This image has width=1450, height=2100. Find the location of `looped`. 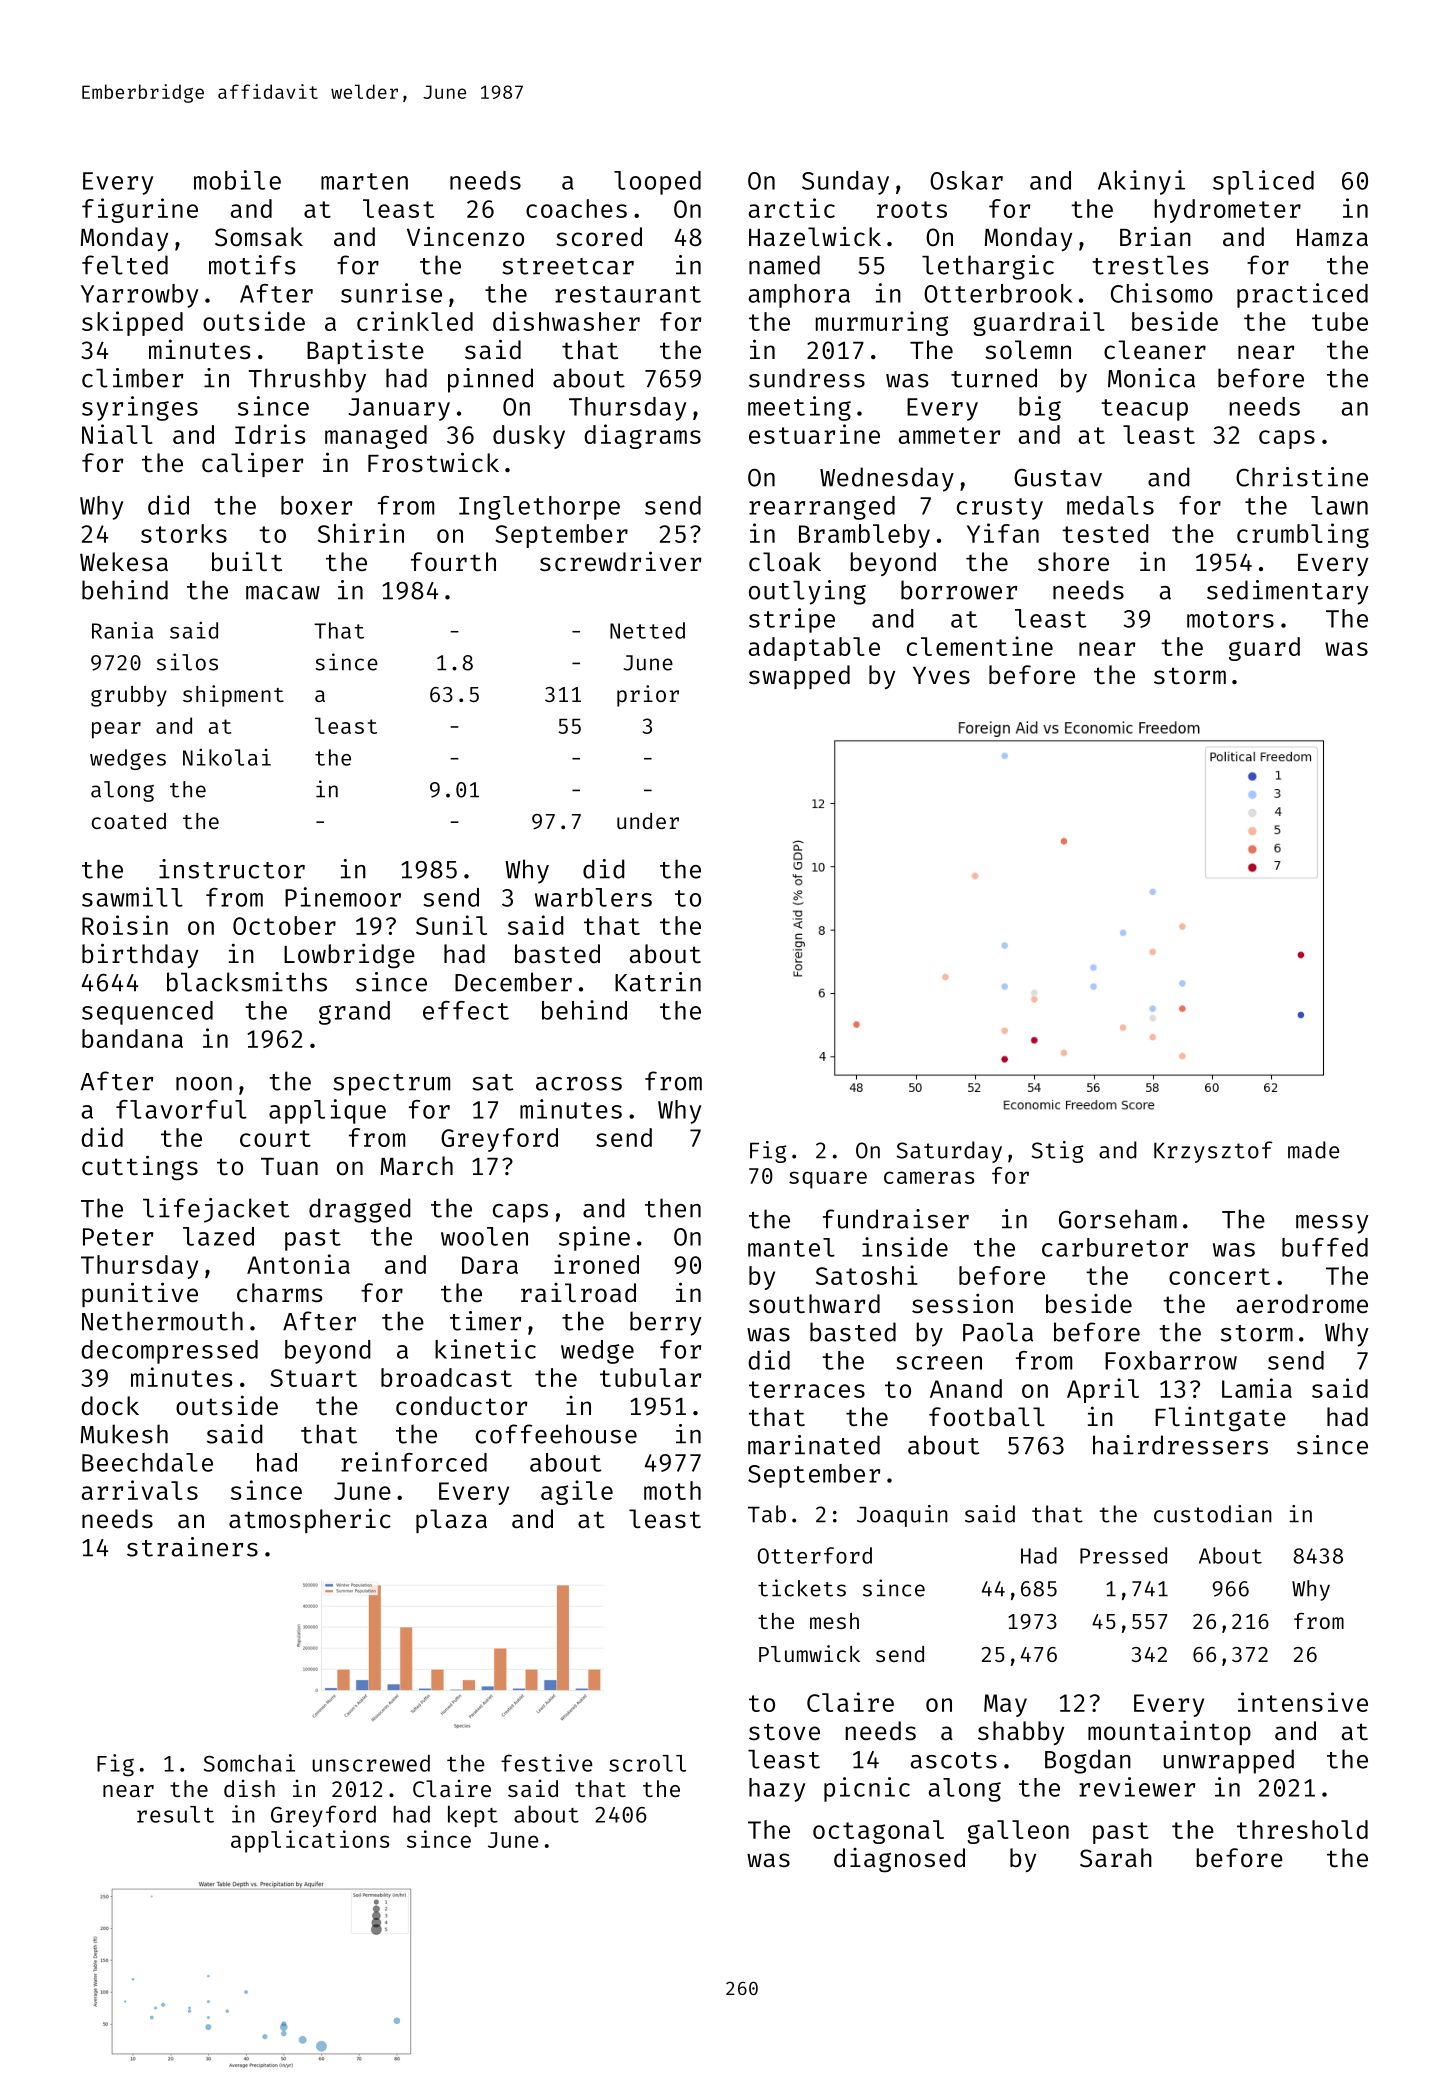

looped is located at coordinates (657, 183).
